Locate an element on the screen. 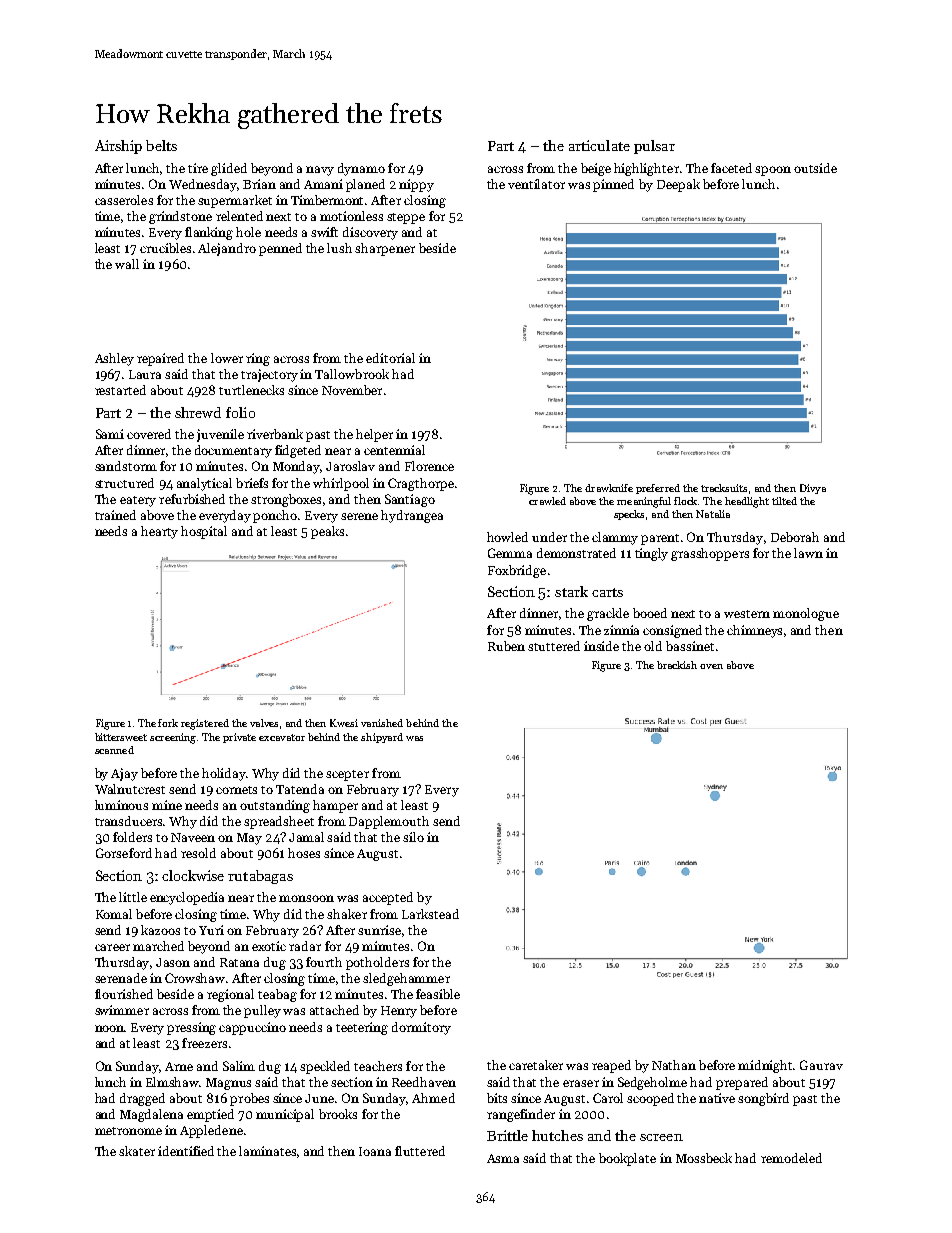 The height and width of the screenshot is (1233, 952). Henry is located at coordinates (399, 1012).
